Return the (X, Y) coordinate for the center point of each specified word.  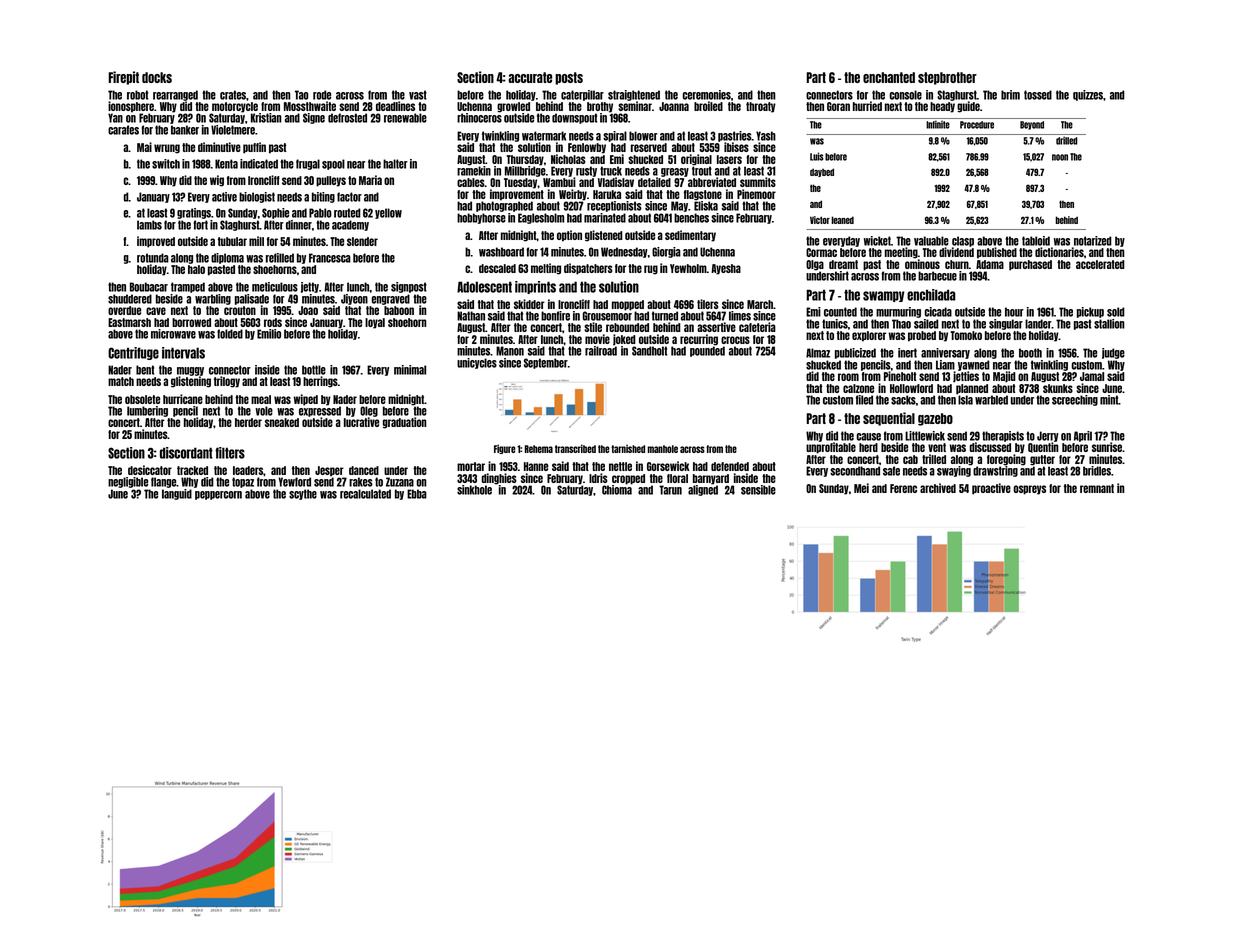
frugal (308, 164)
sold (1116, 312)
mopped (628, 305)
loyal (375, 323)
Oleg (369, 411)
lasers (729, 159)
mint (1109, 400)
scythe (303, 494)
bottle (314, 370)
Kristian (266, 118)
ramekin (474, 171)
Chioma (617, 490)
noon (1060, 157)
